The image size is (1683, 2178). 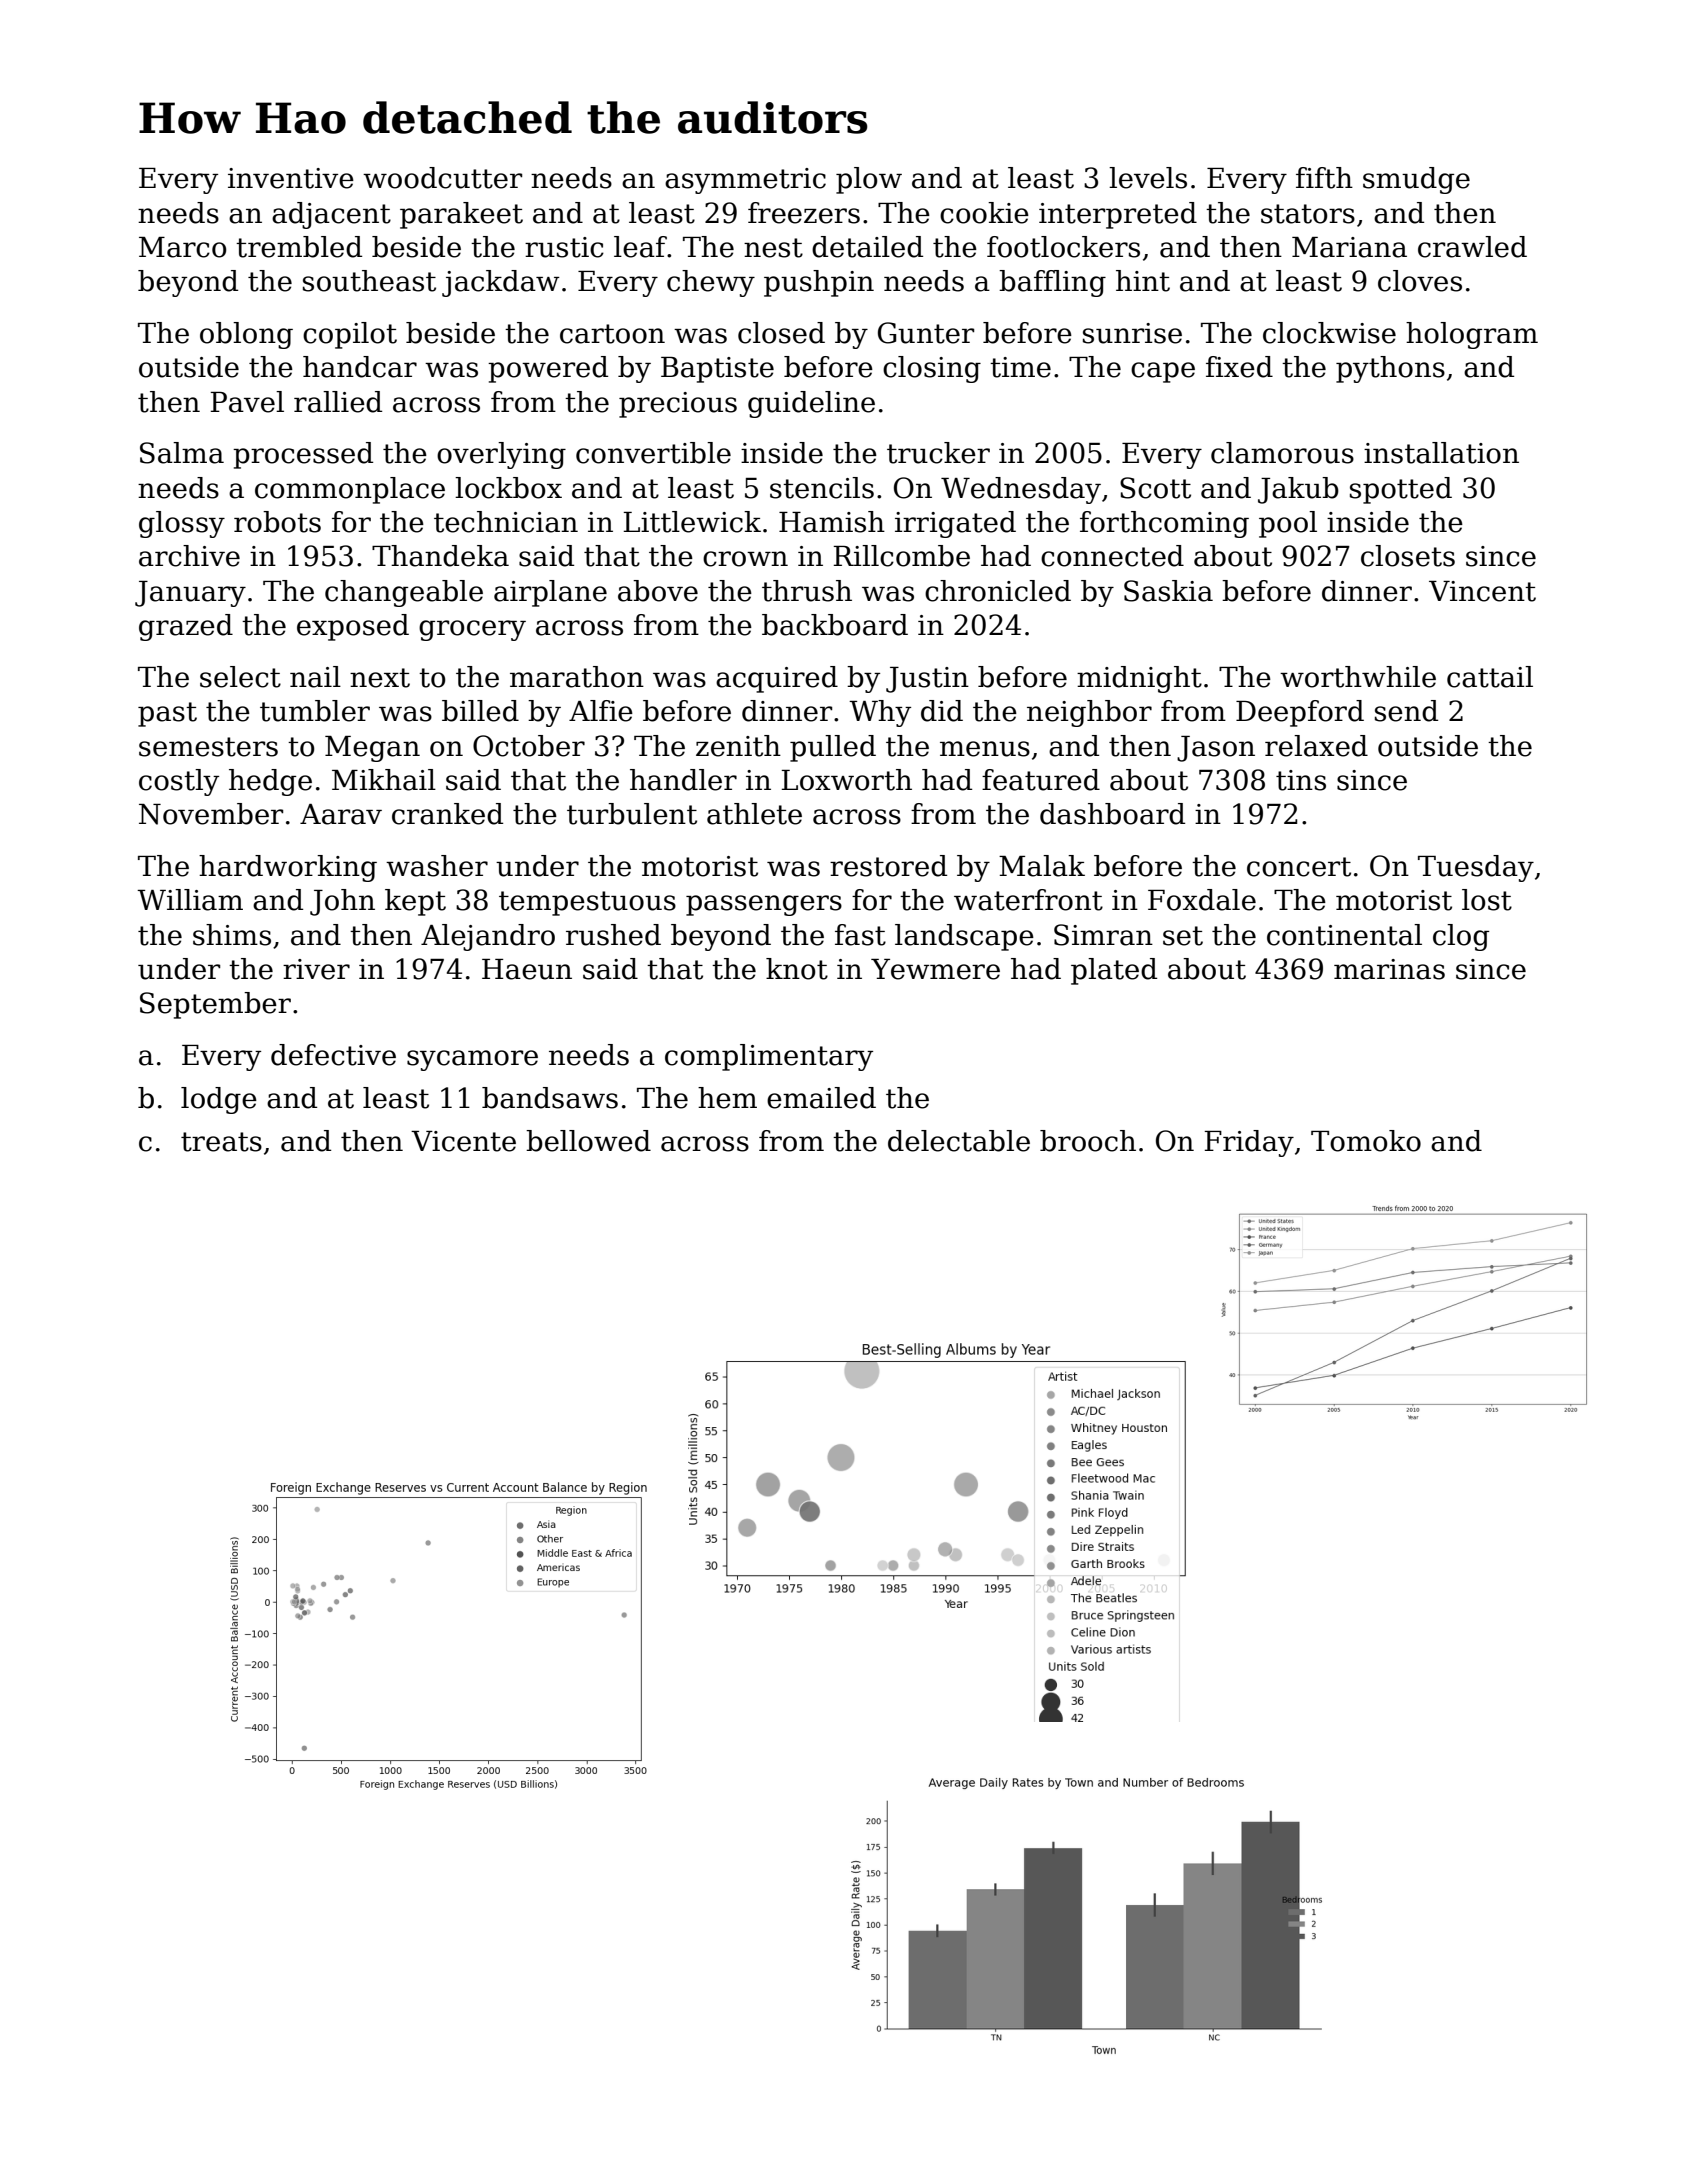 What do you see at coordinates (333, 1055) in the screenshot?
I see `defective` at bounding box center [333, 1055].
